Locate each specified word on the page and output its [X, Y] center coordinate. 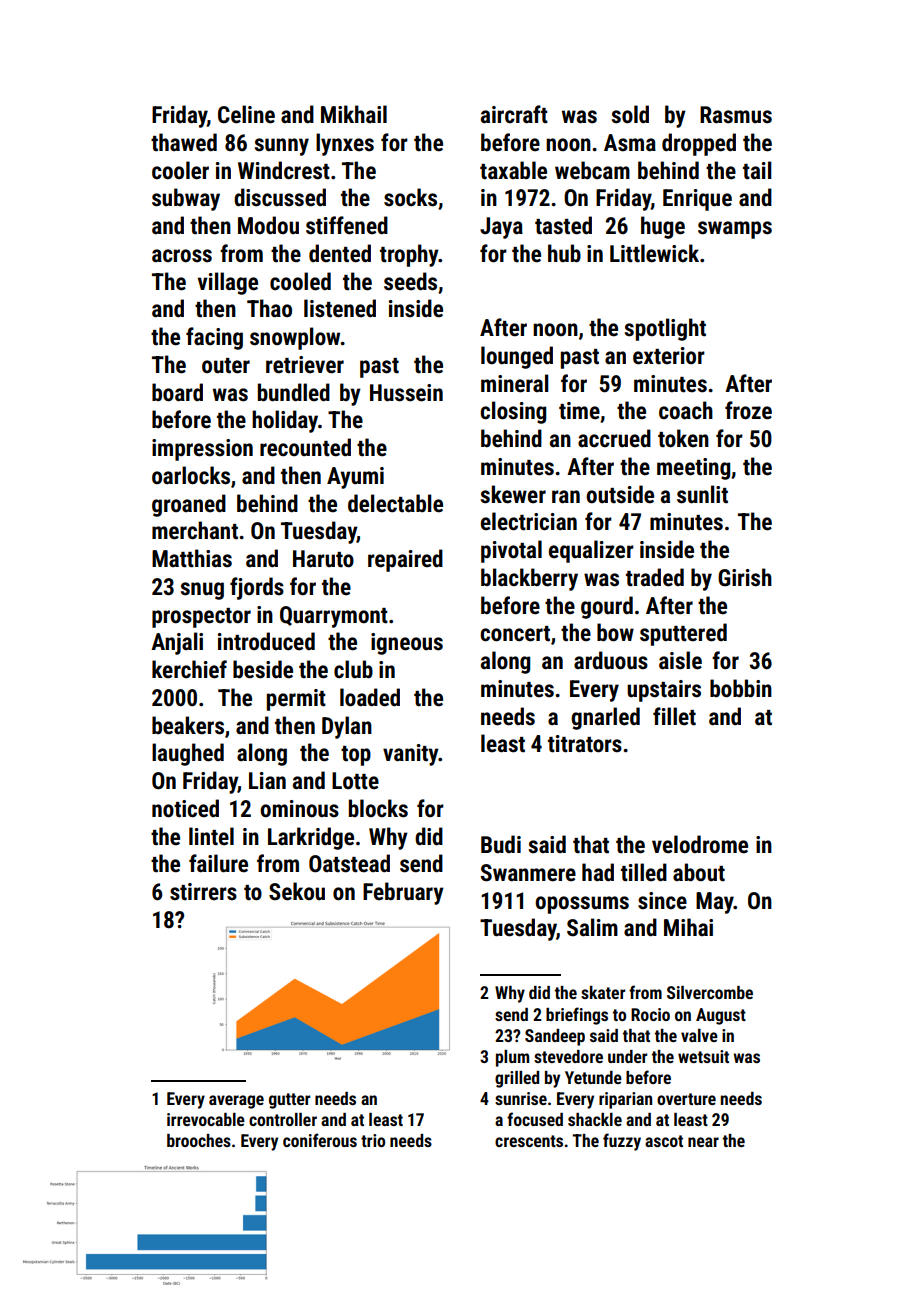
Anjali [177, 643]
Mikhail [354, 114]
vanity [411, 755]
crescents [529, 1141]
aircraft [514, 114]
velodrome [700, 844]
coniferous [320, 1140]
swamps [735, 230]
